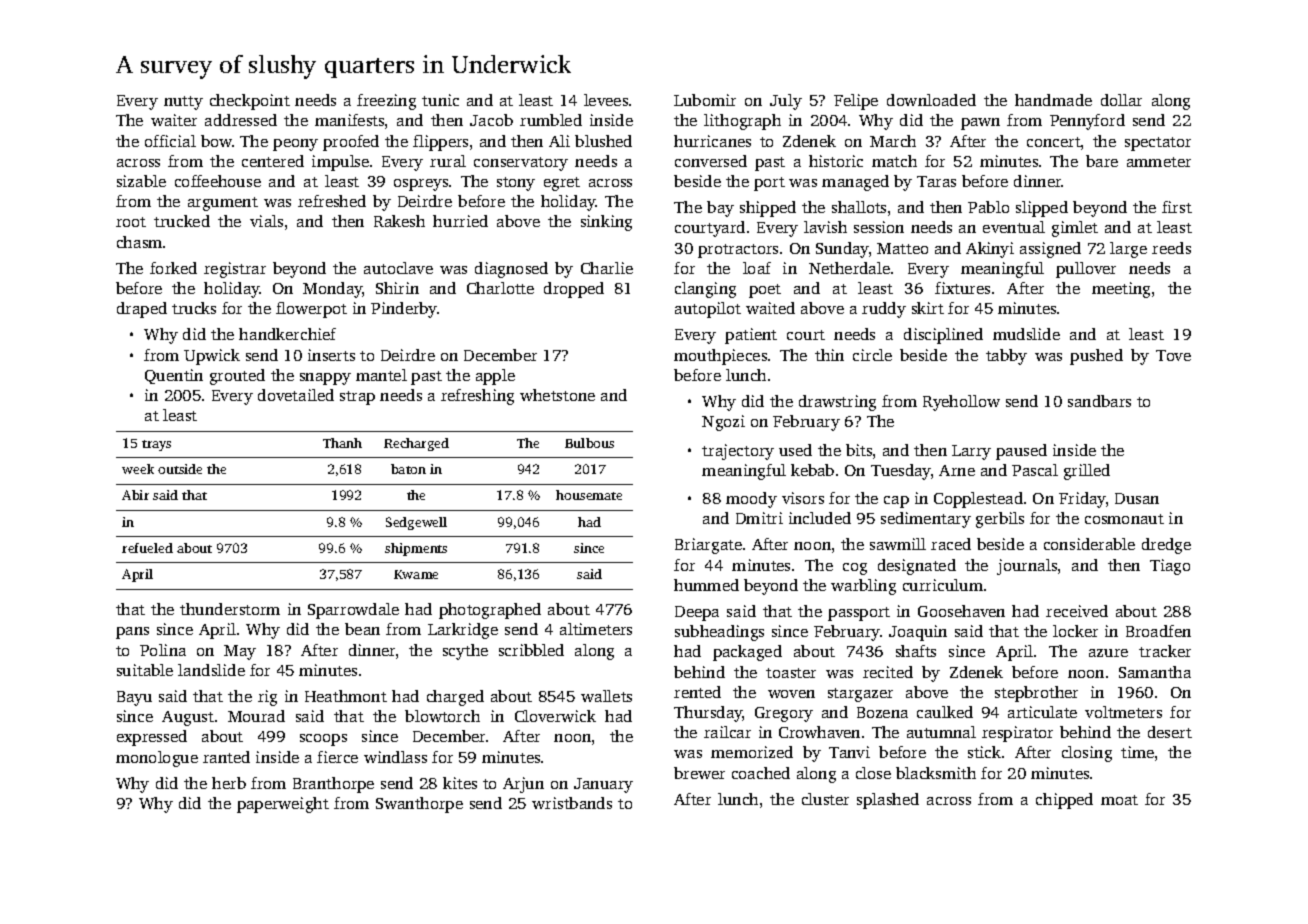 The width and height of the page is (1308, 924). I want to click on herb, so click(229, 783).
